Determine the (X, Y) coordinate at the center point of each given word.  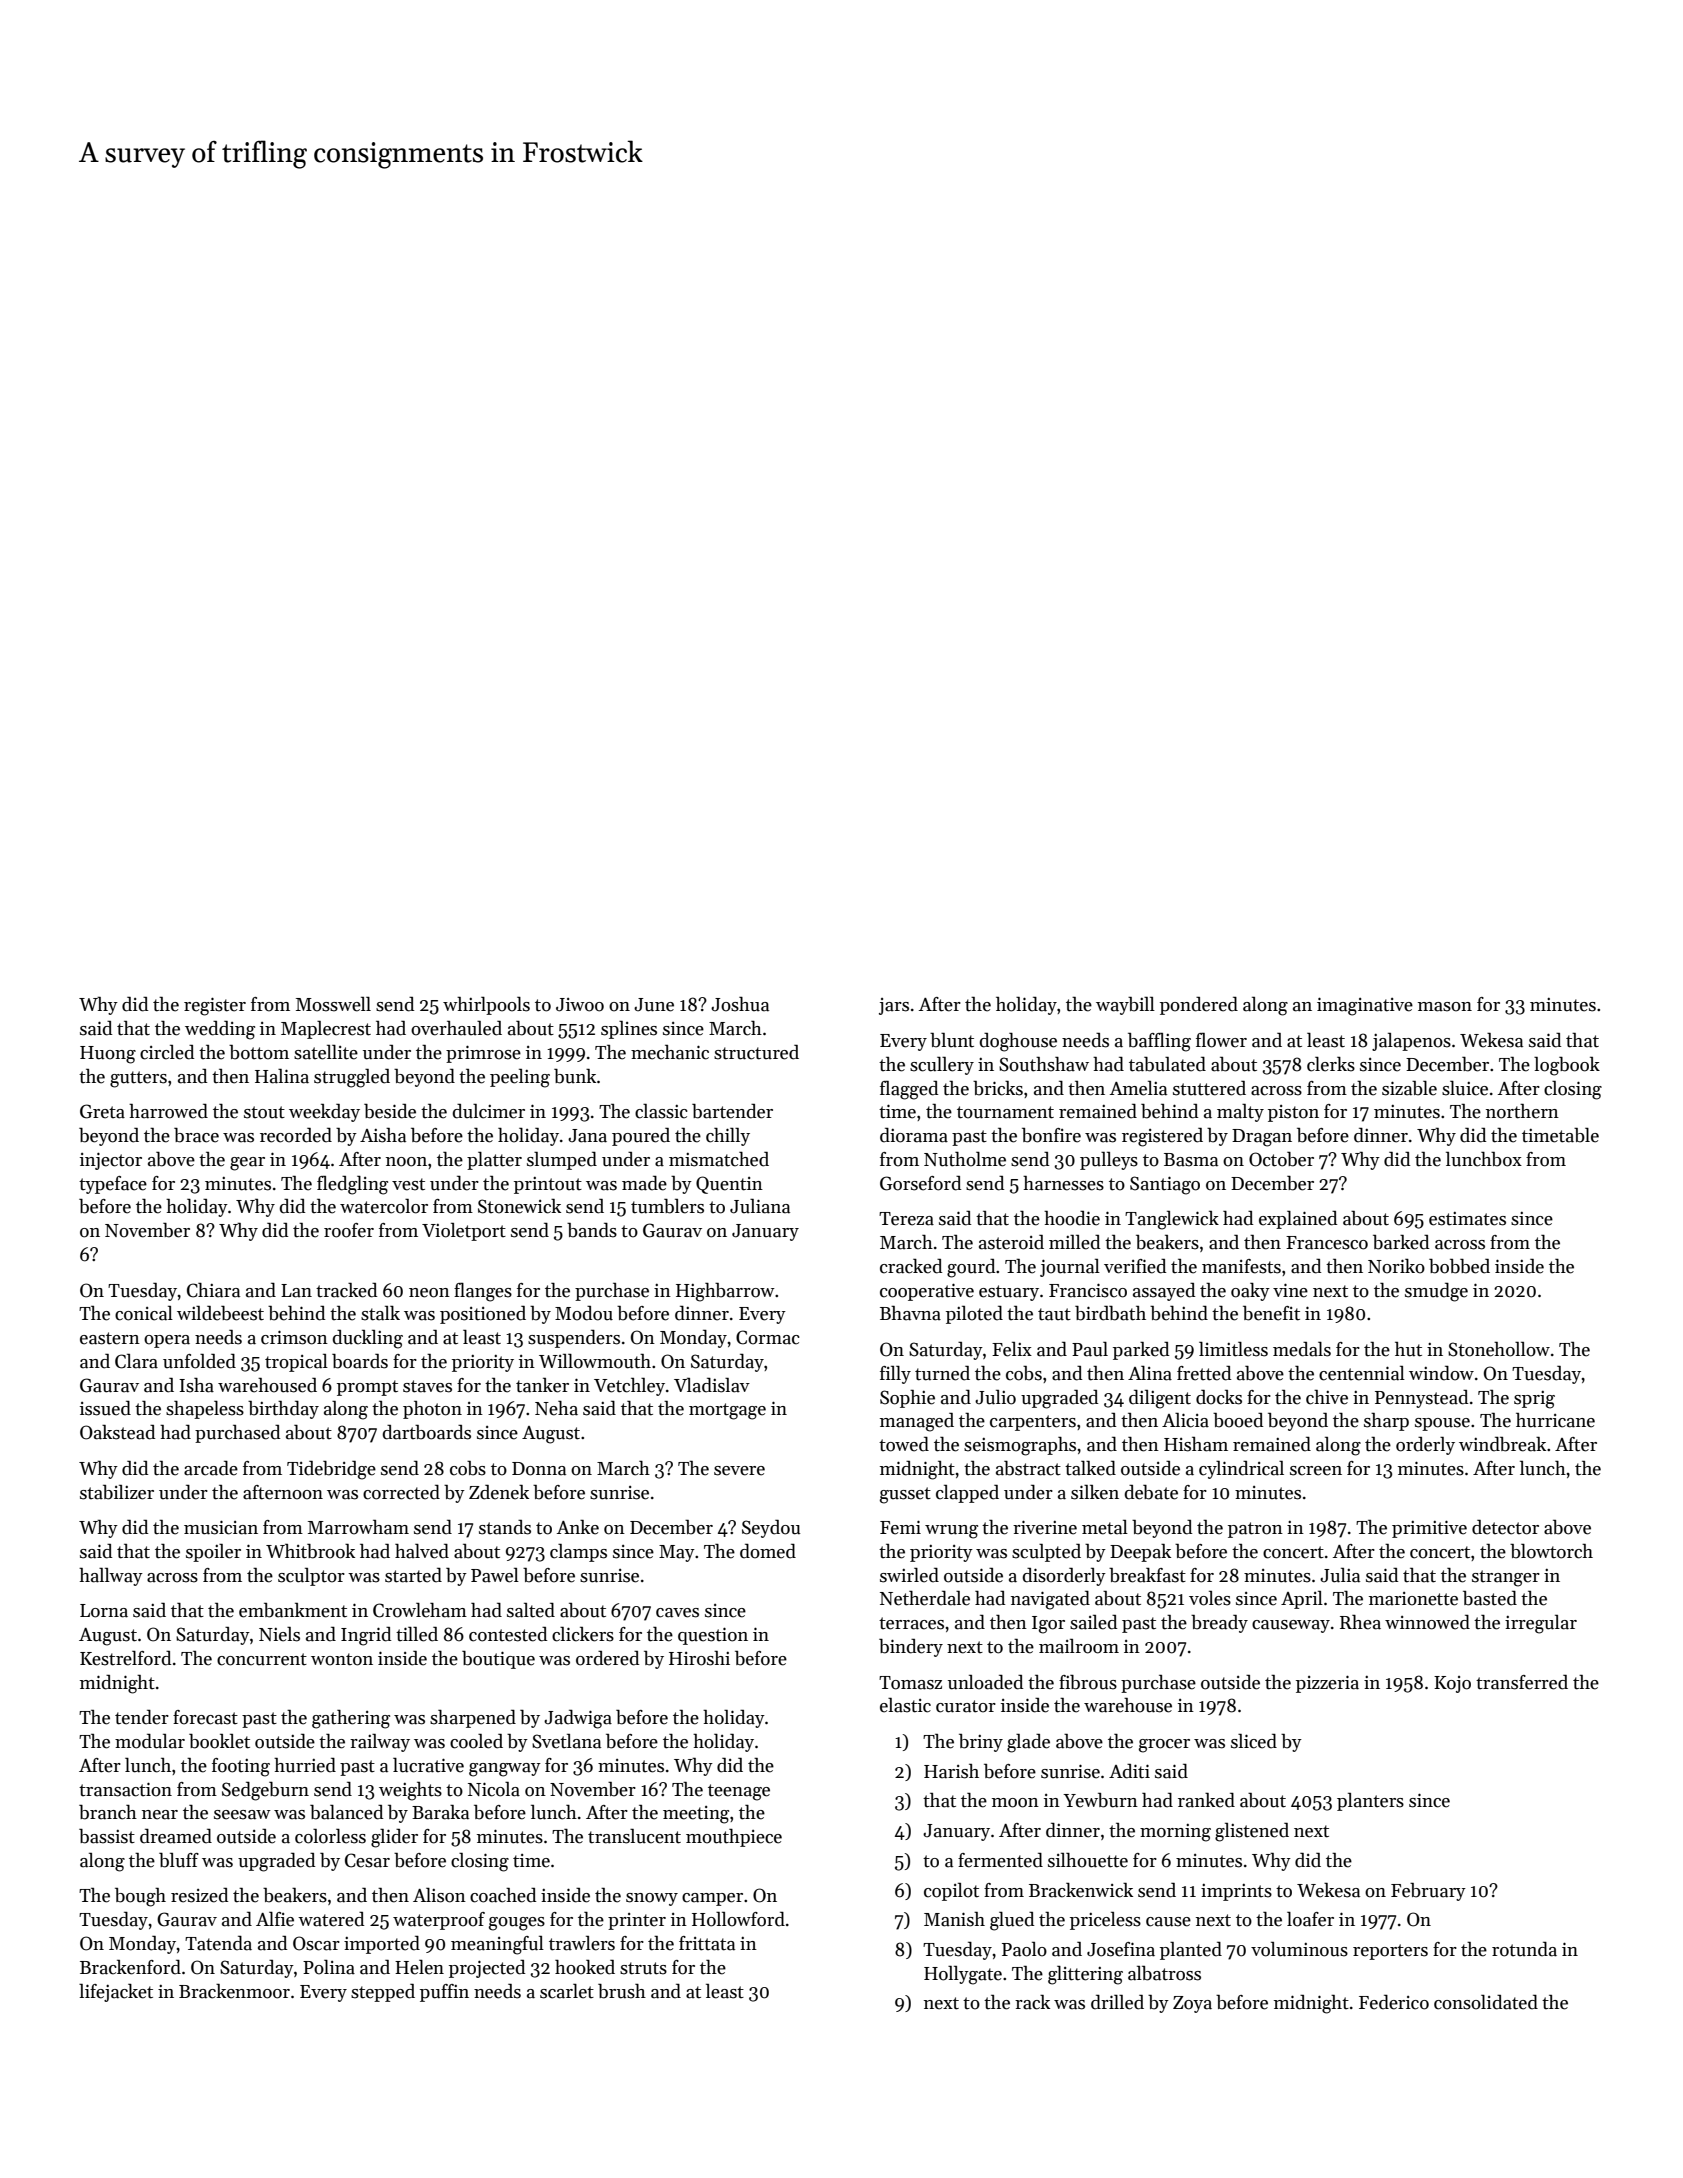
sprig (1534, 1400)
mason (1445, 1007)
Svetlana (566, 1741)
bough (140, 1897)
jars (894, 1006)
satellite (326, 1052)
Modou (584, 1313)
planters (1370, 1801)
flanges (483, 1292)
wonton (342, 1659)
